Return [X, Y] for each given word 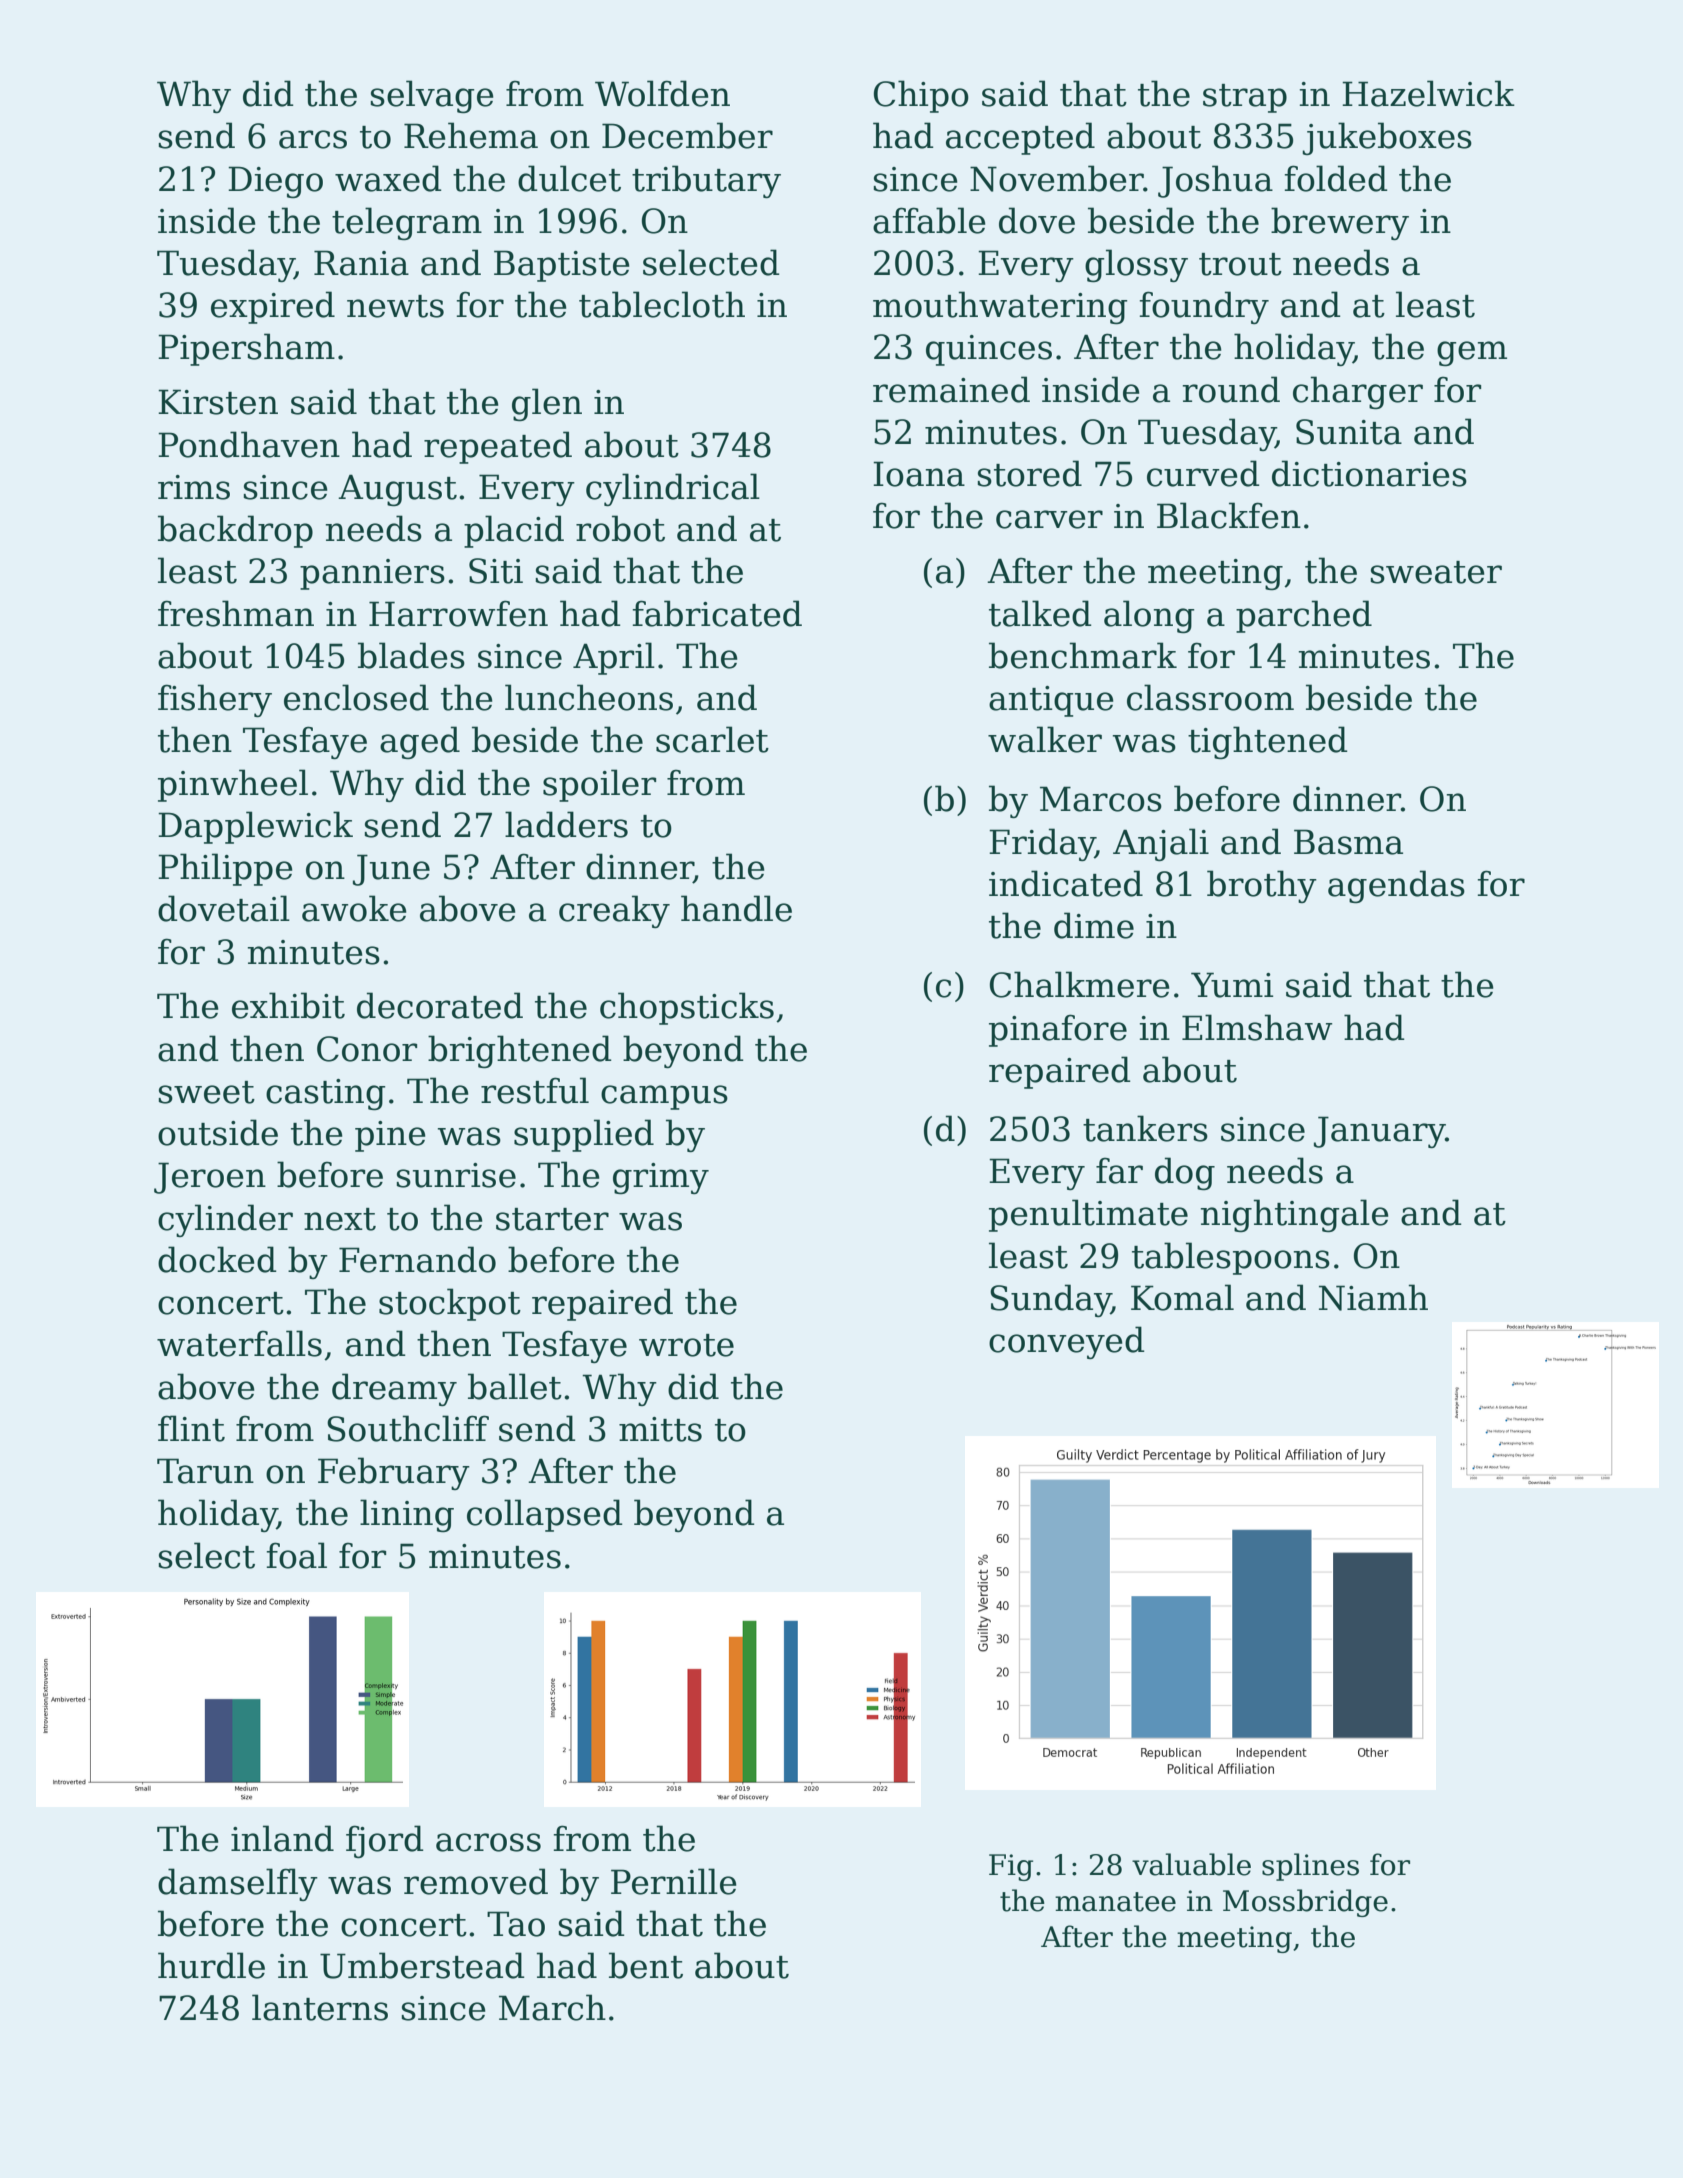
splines [1310, 1867]
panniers [372, 574]
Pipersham [246, 349]
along [1149, 616]
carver [1049, 519]
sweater [1436, 572]
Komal [1182, 1297]
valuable [1191, 1864]
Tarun [205, 1471]
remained [951, 389]
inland [282, 1838]
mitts [660, 1429]
